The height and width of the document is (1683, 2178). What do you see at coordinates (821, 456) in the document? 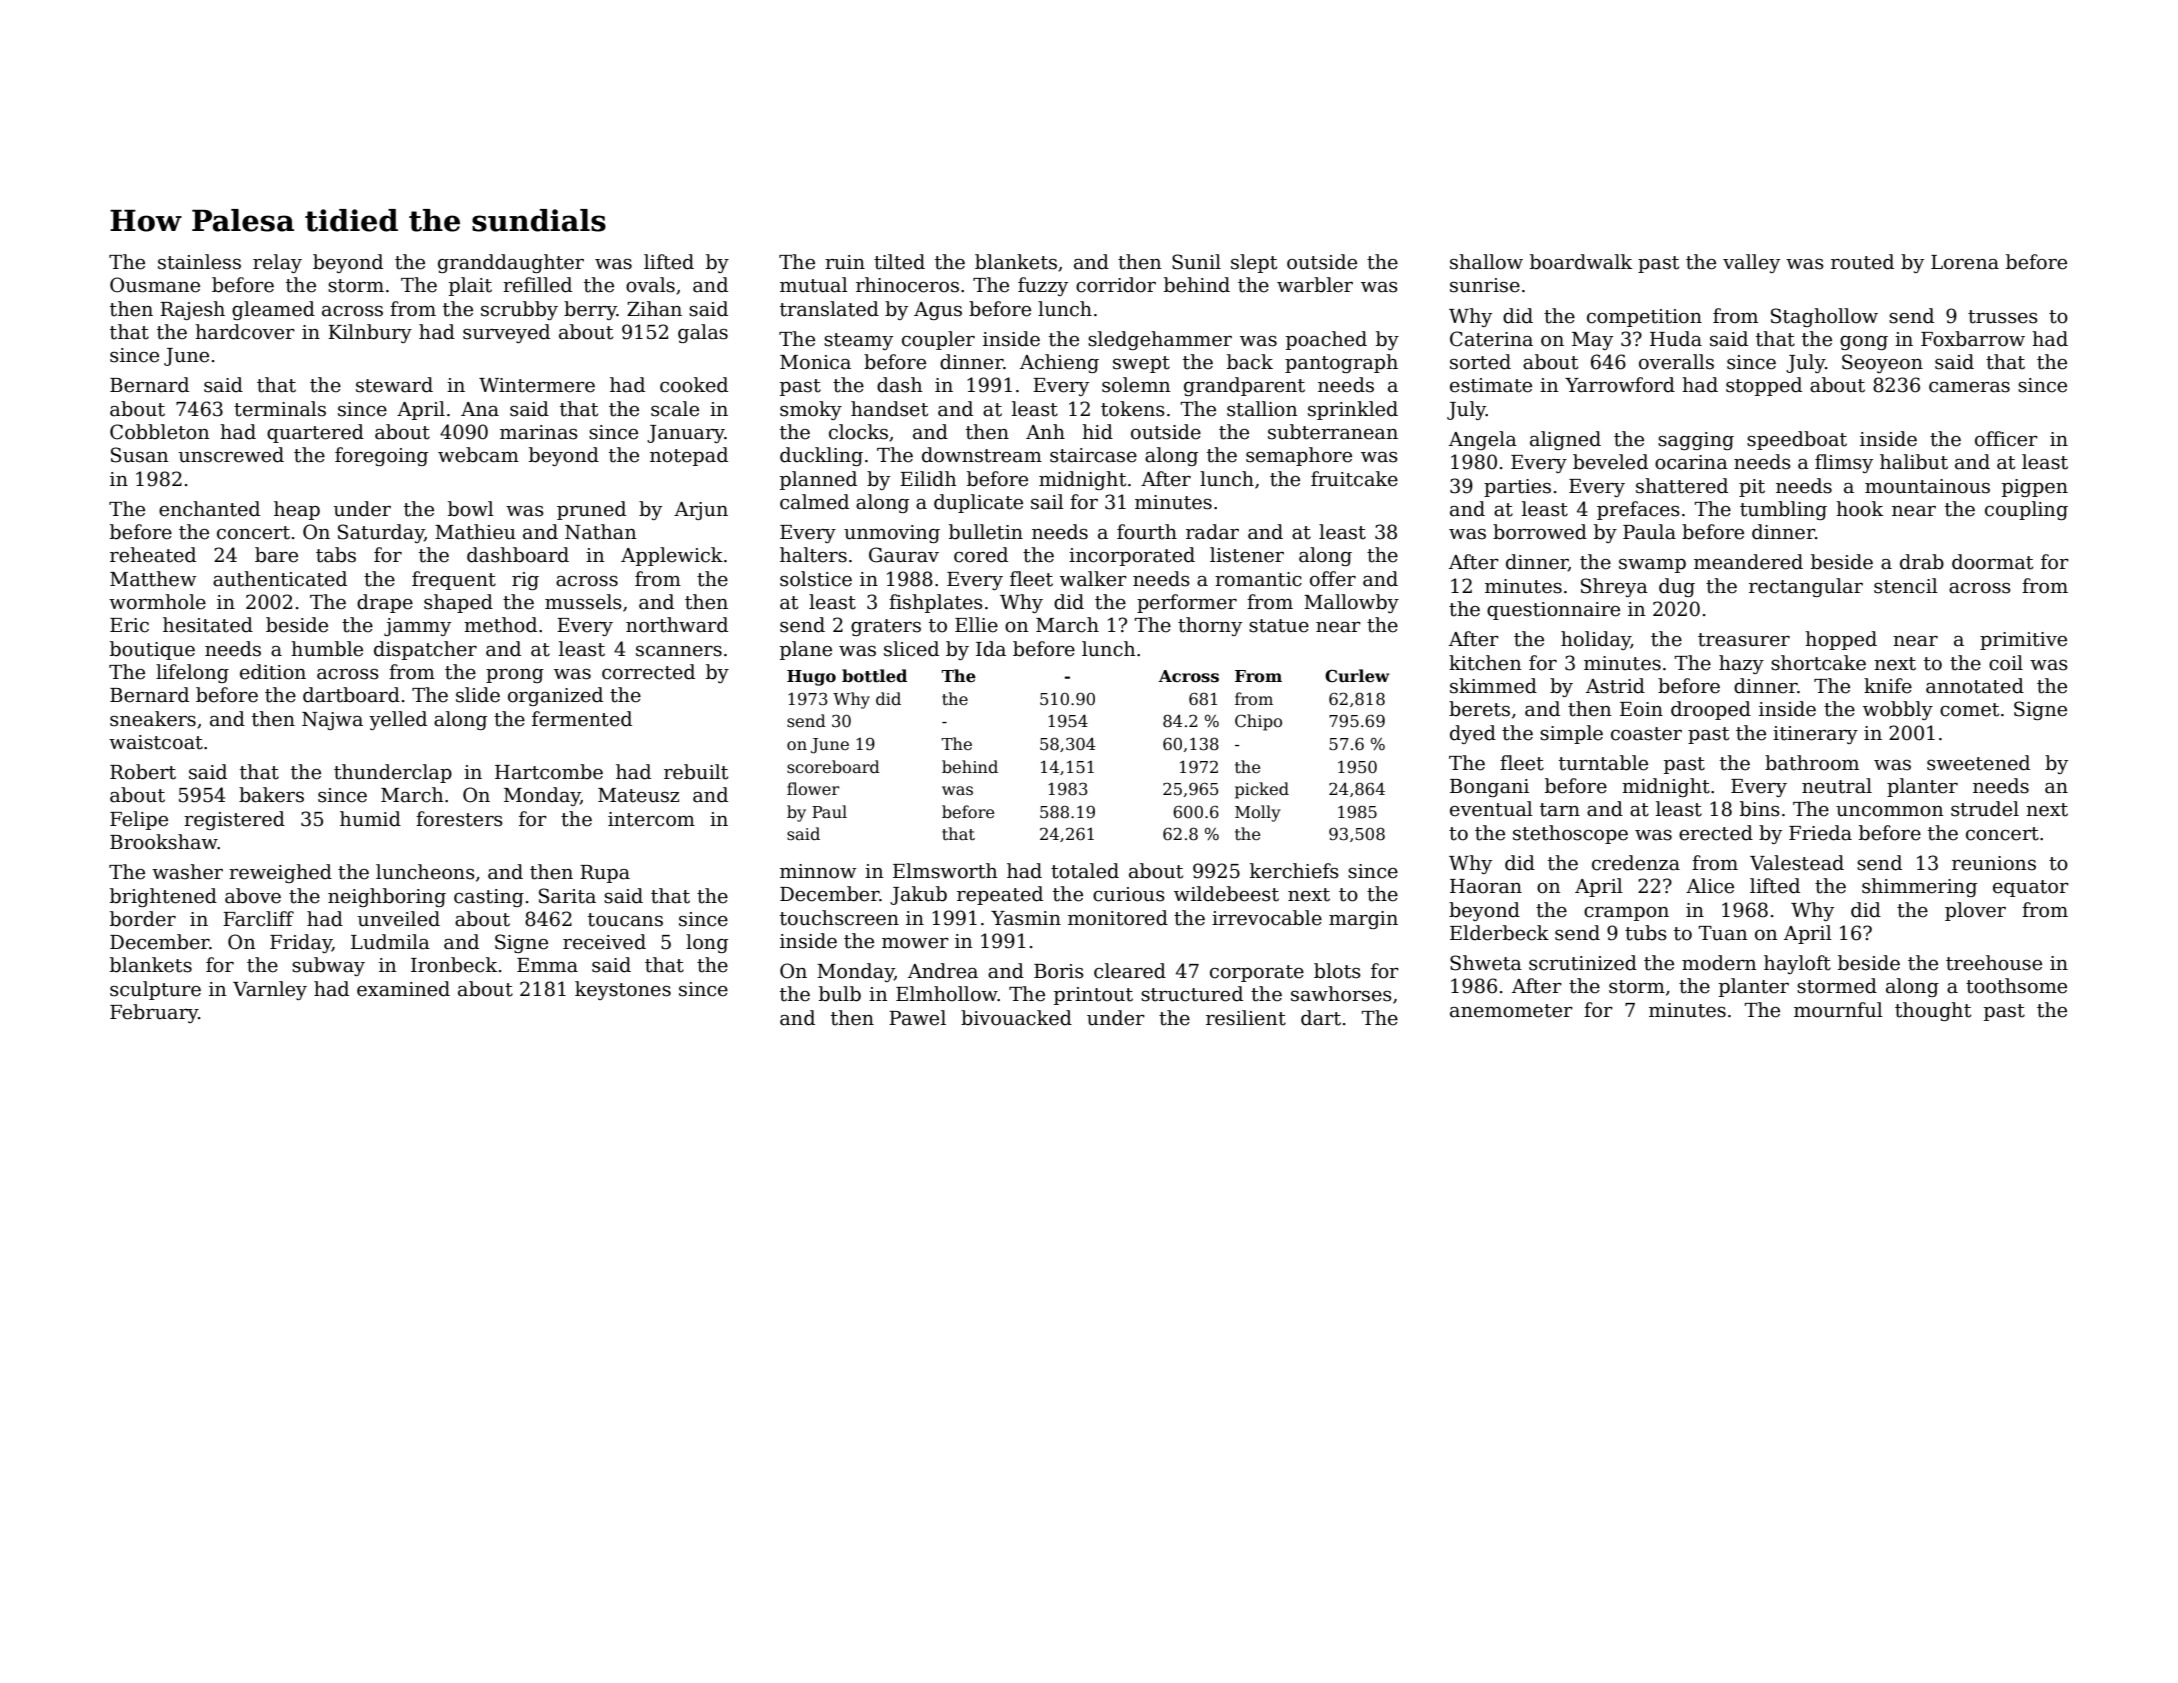
I see `duckling` at bounding box center [821, 456].
